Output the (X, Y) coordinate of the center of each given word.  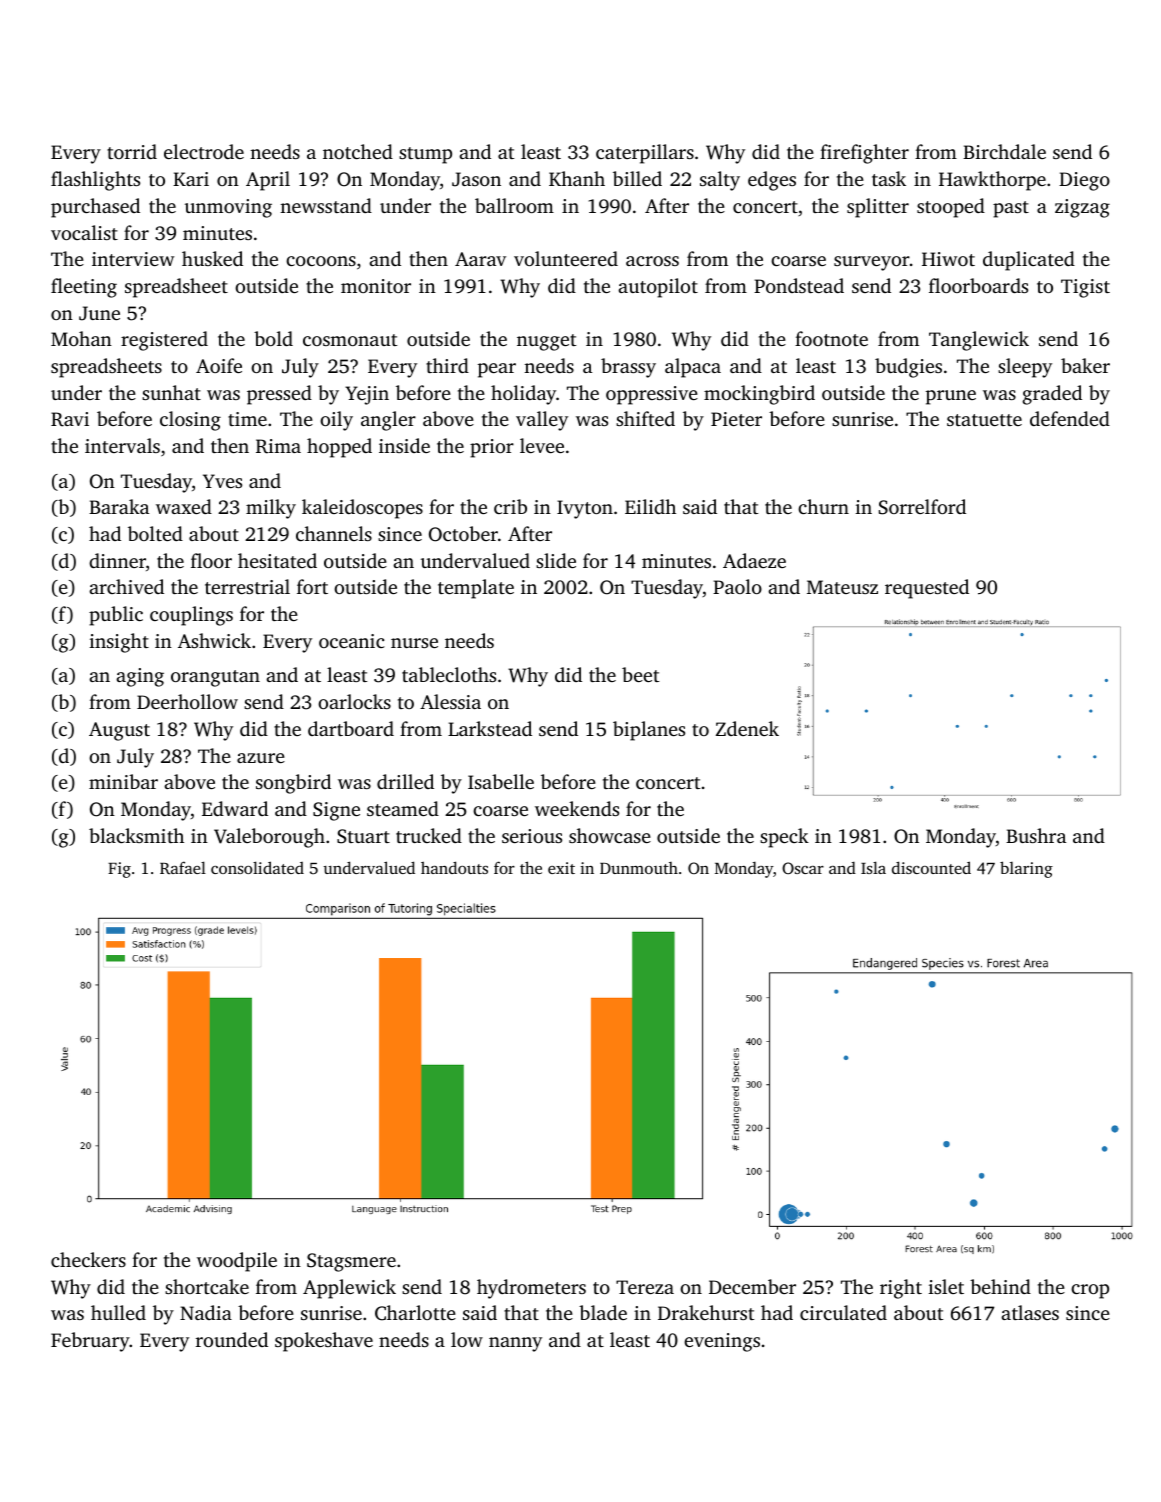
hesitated (277, 560)
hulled (118, 1312)
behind (1000, 1286)
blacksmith (136, 835)
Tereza (645, 1287)
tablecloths (449, 674)
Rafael (183, 867)
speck (784, 838)
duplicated (1029, 261)
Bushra (1036, 835)
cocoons (321, 261)
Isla (873, 867)
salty (720, 181)
